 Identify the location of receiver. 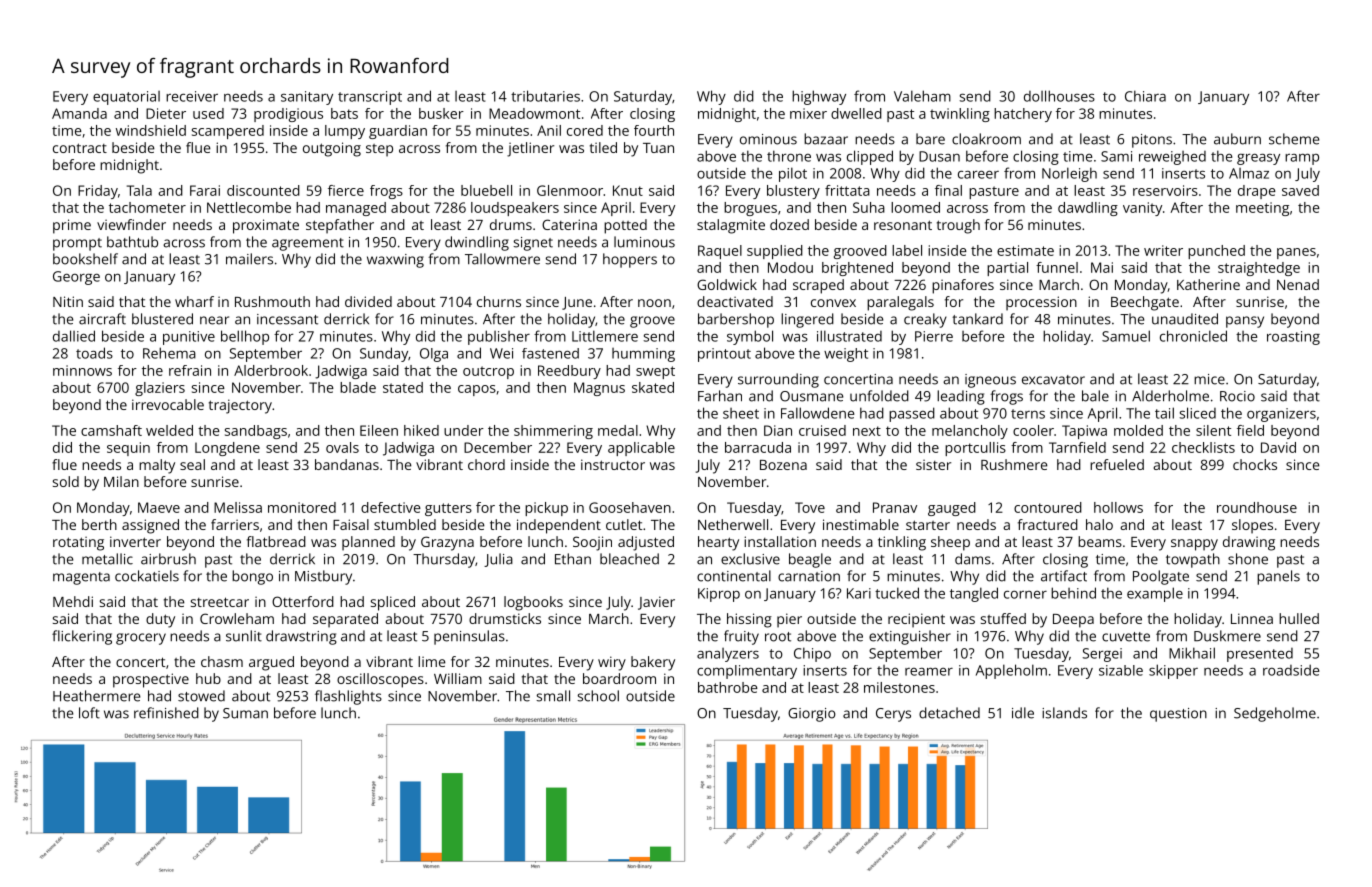
(192, 96).
